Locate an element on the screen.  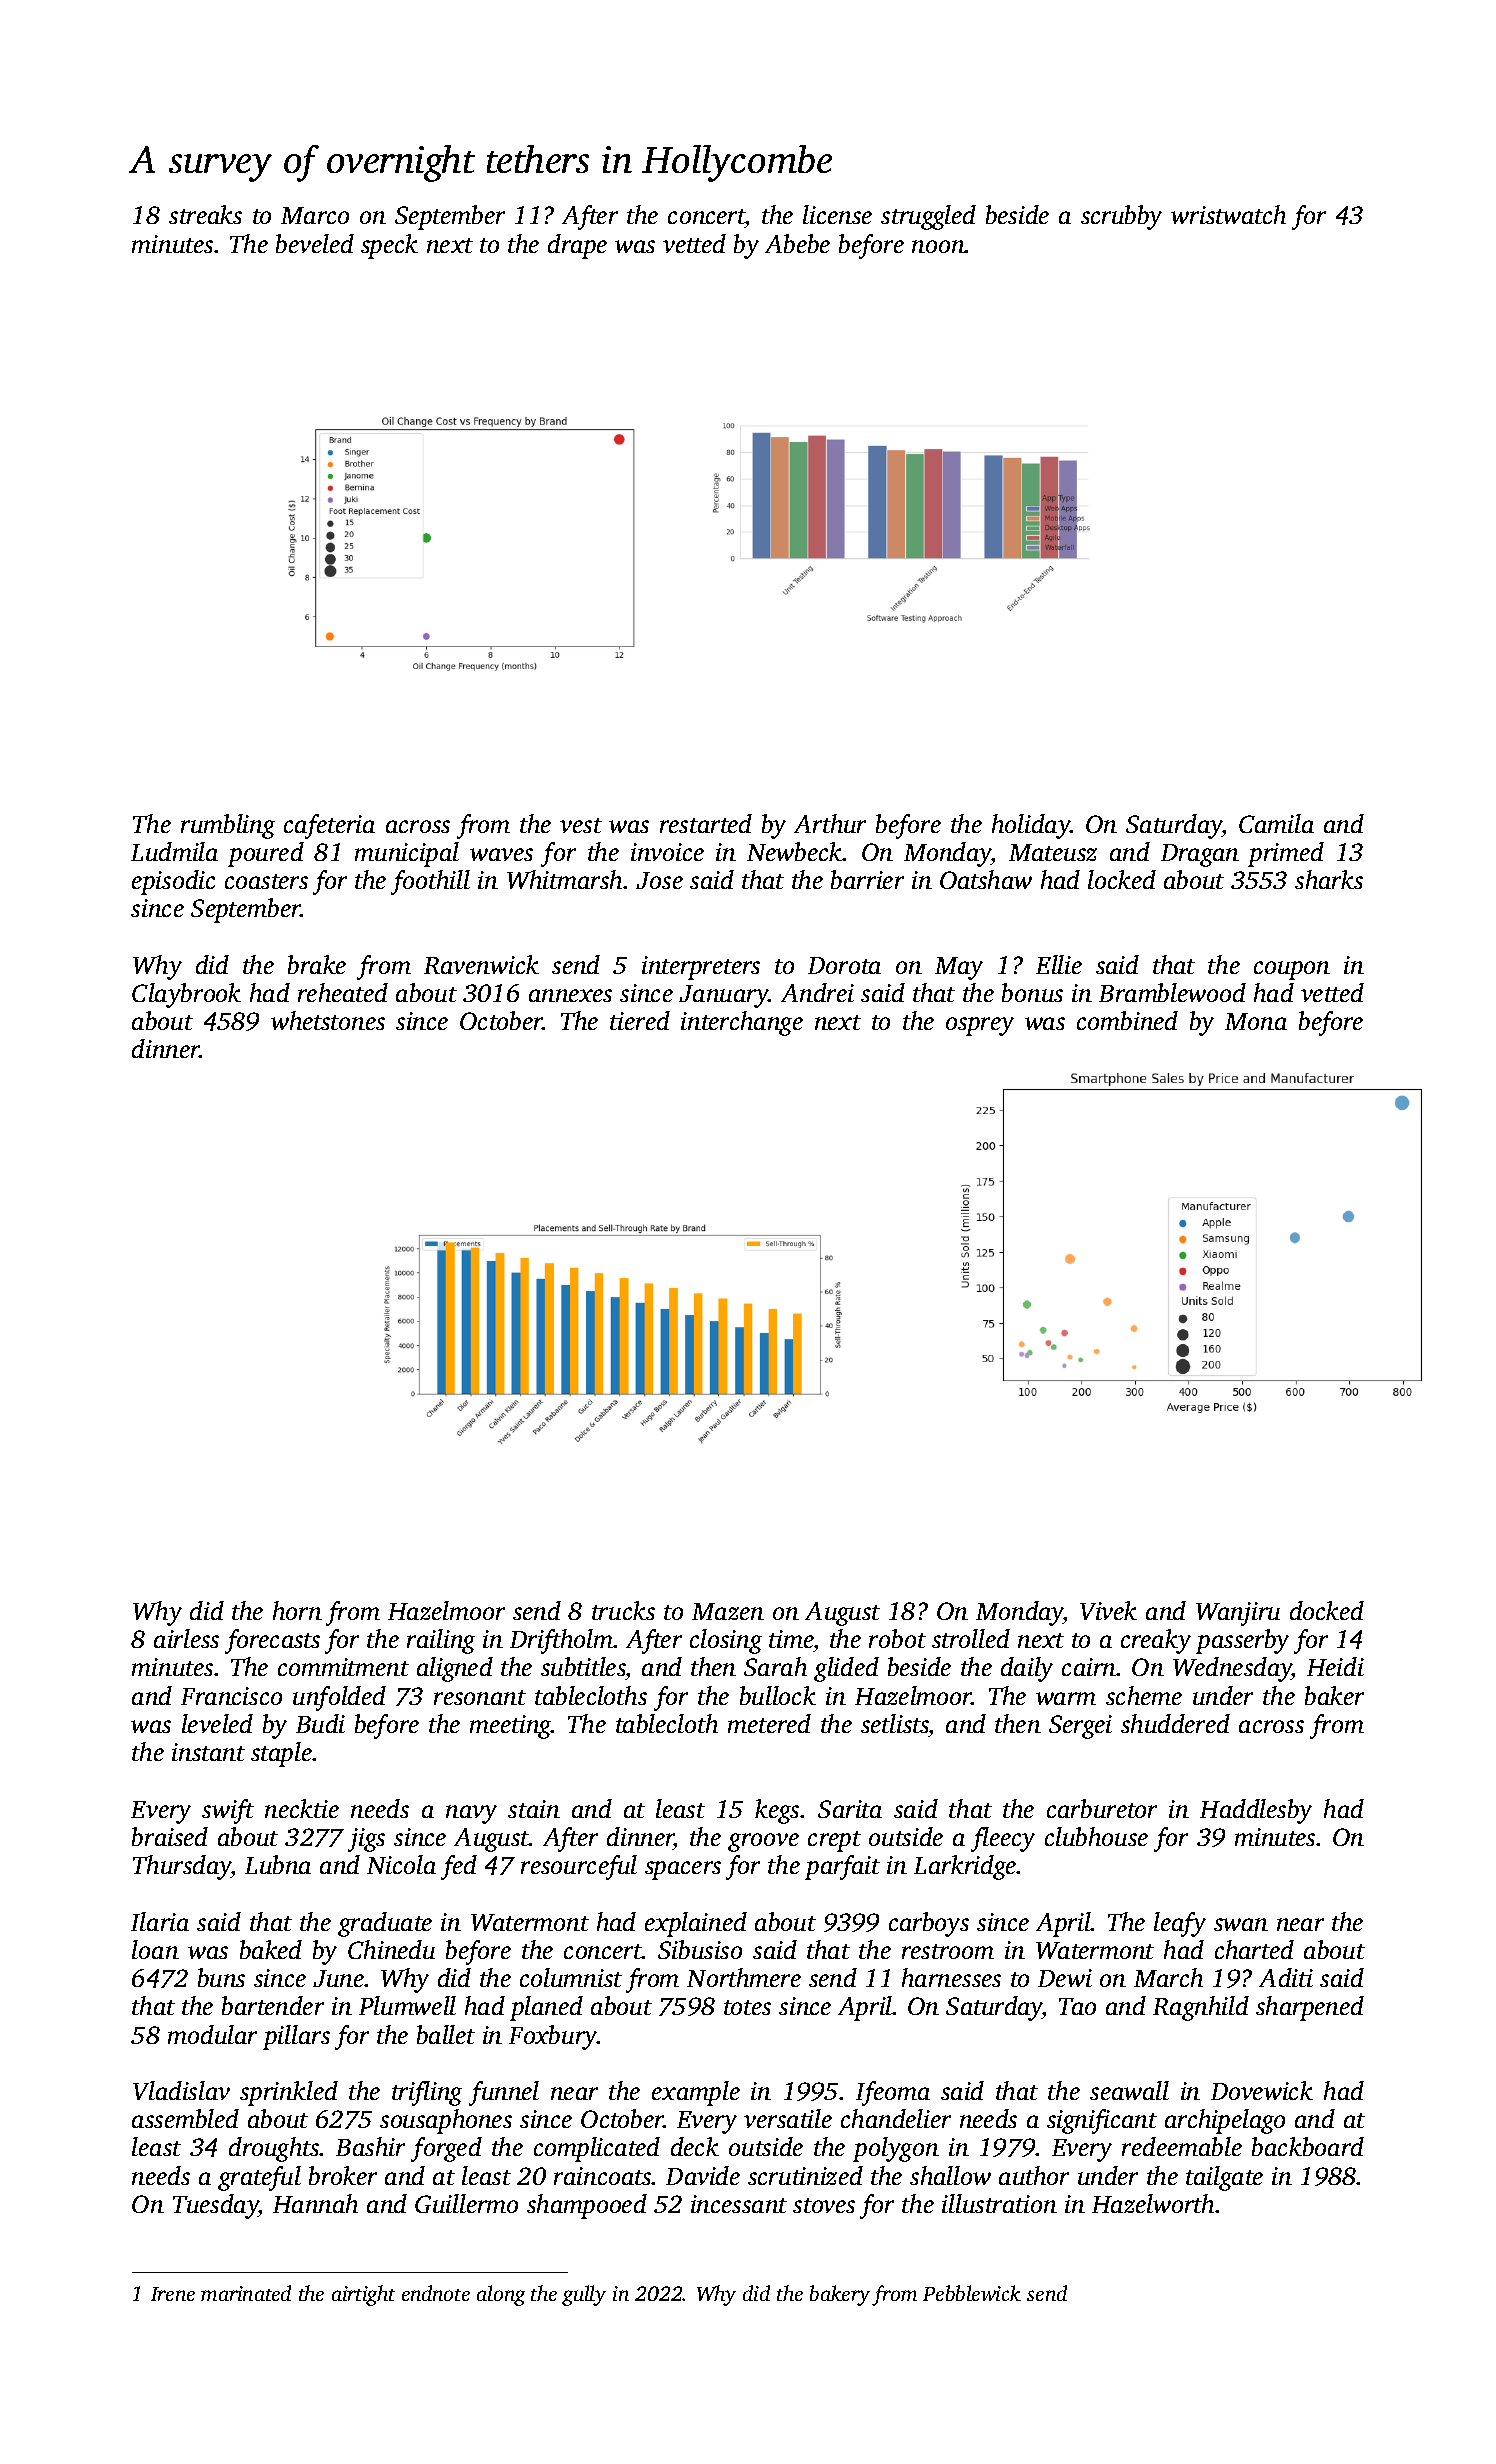
Hazelworth is located at coordinates (1153, 2203).
